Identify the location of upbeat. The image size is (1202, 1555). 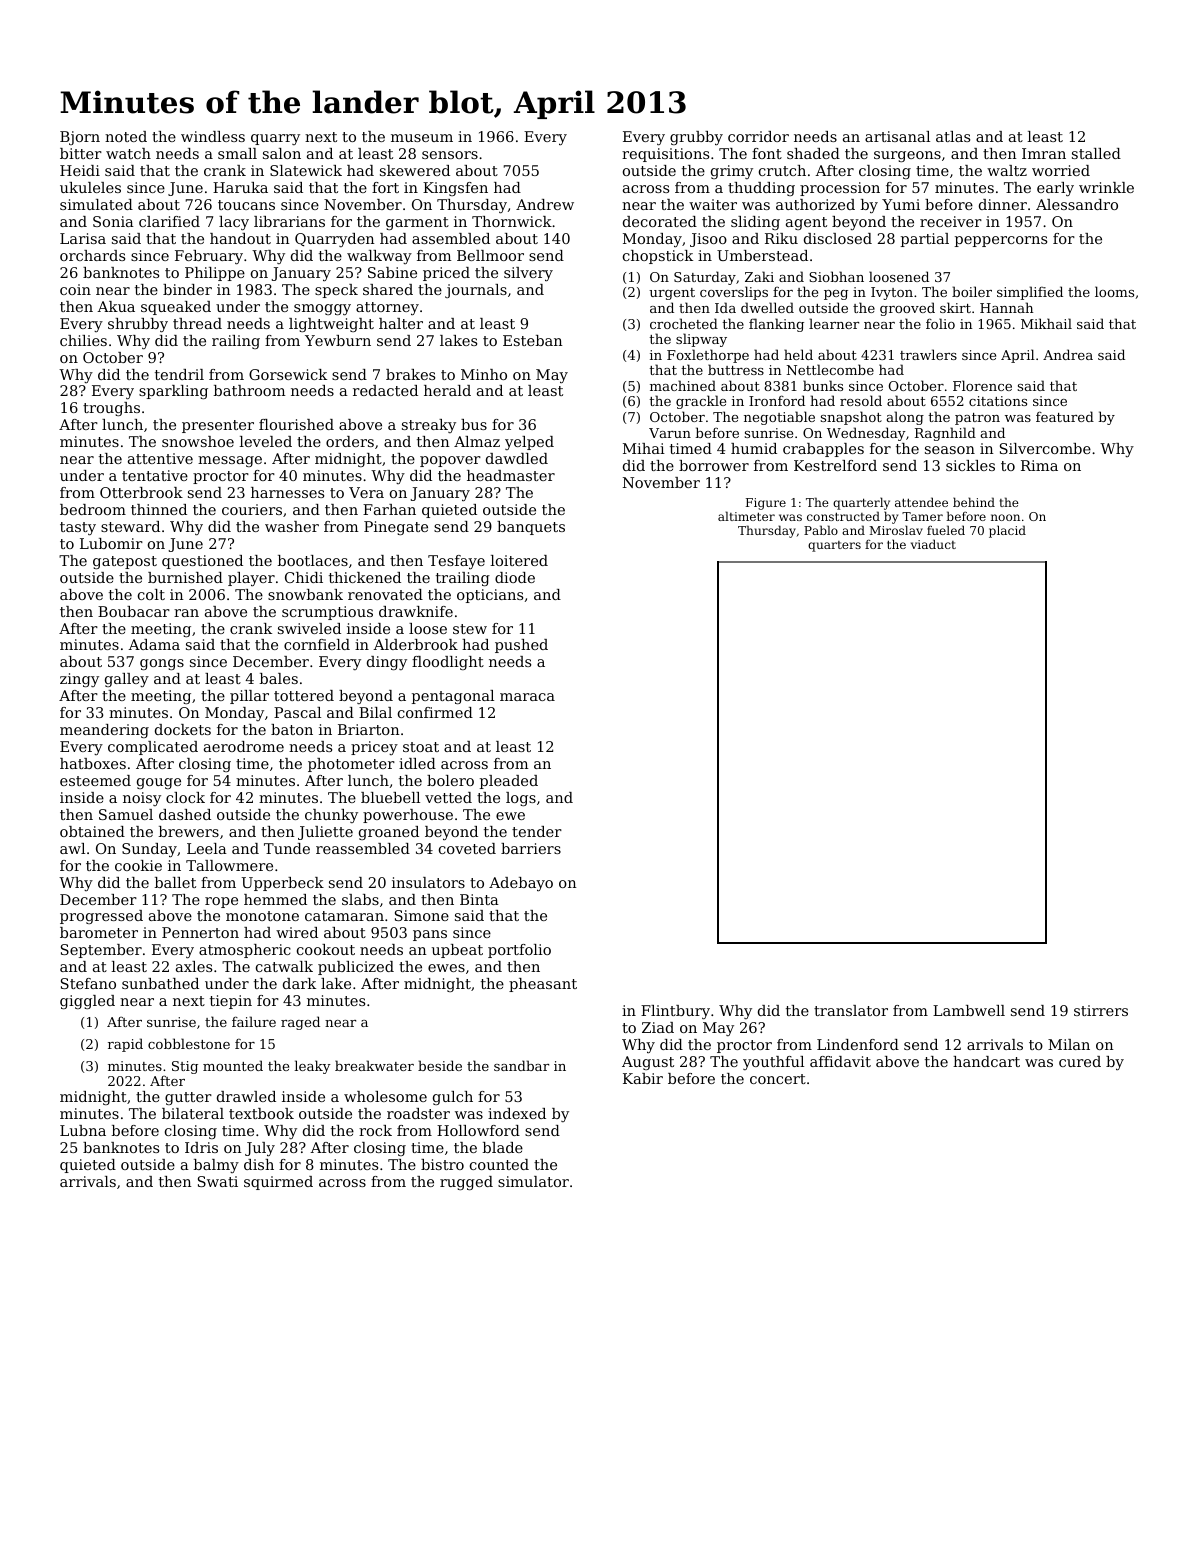
(457, 951).
